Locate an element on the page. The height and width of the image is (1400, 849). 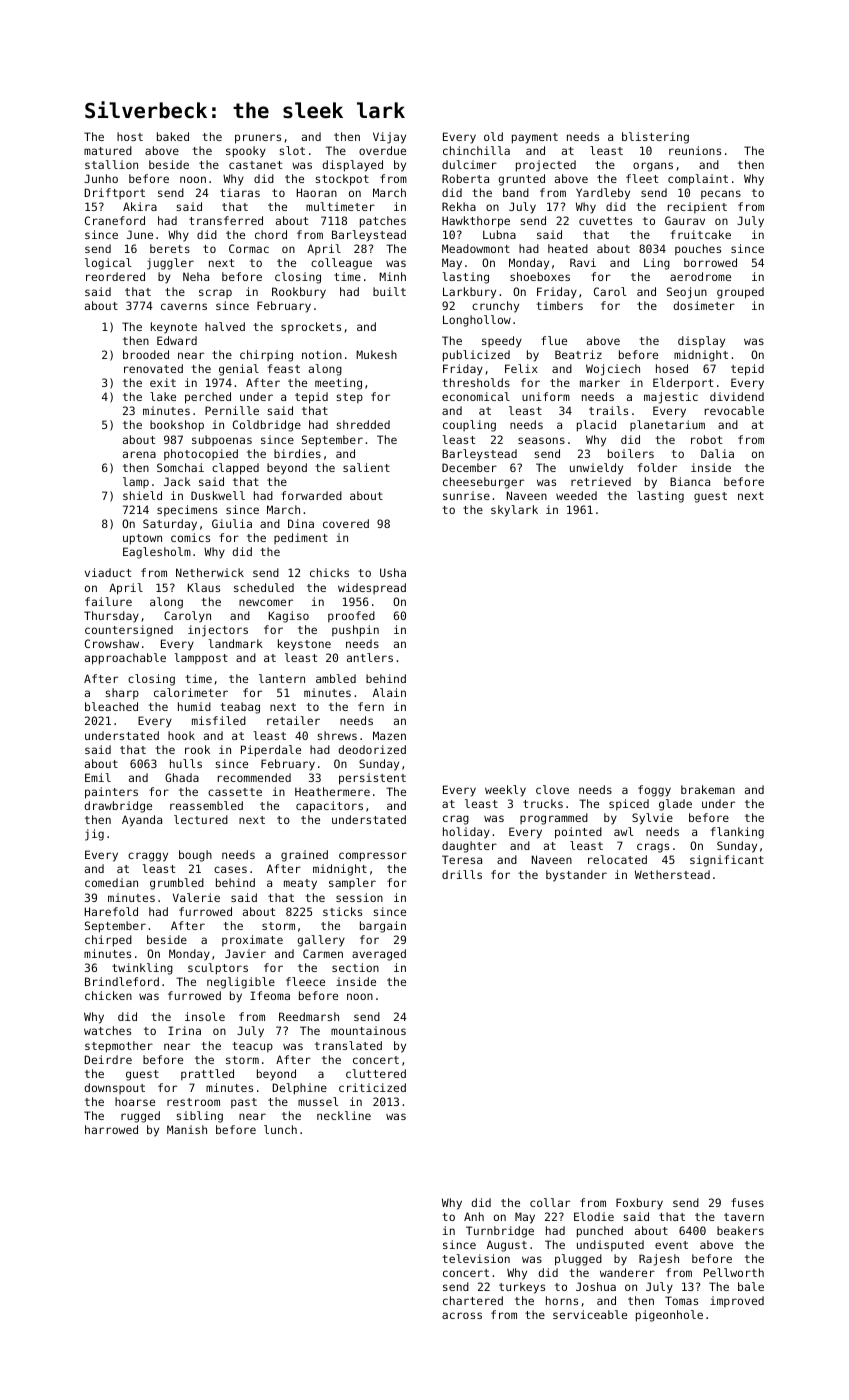
foggy is located at coordinates (654, 791).
